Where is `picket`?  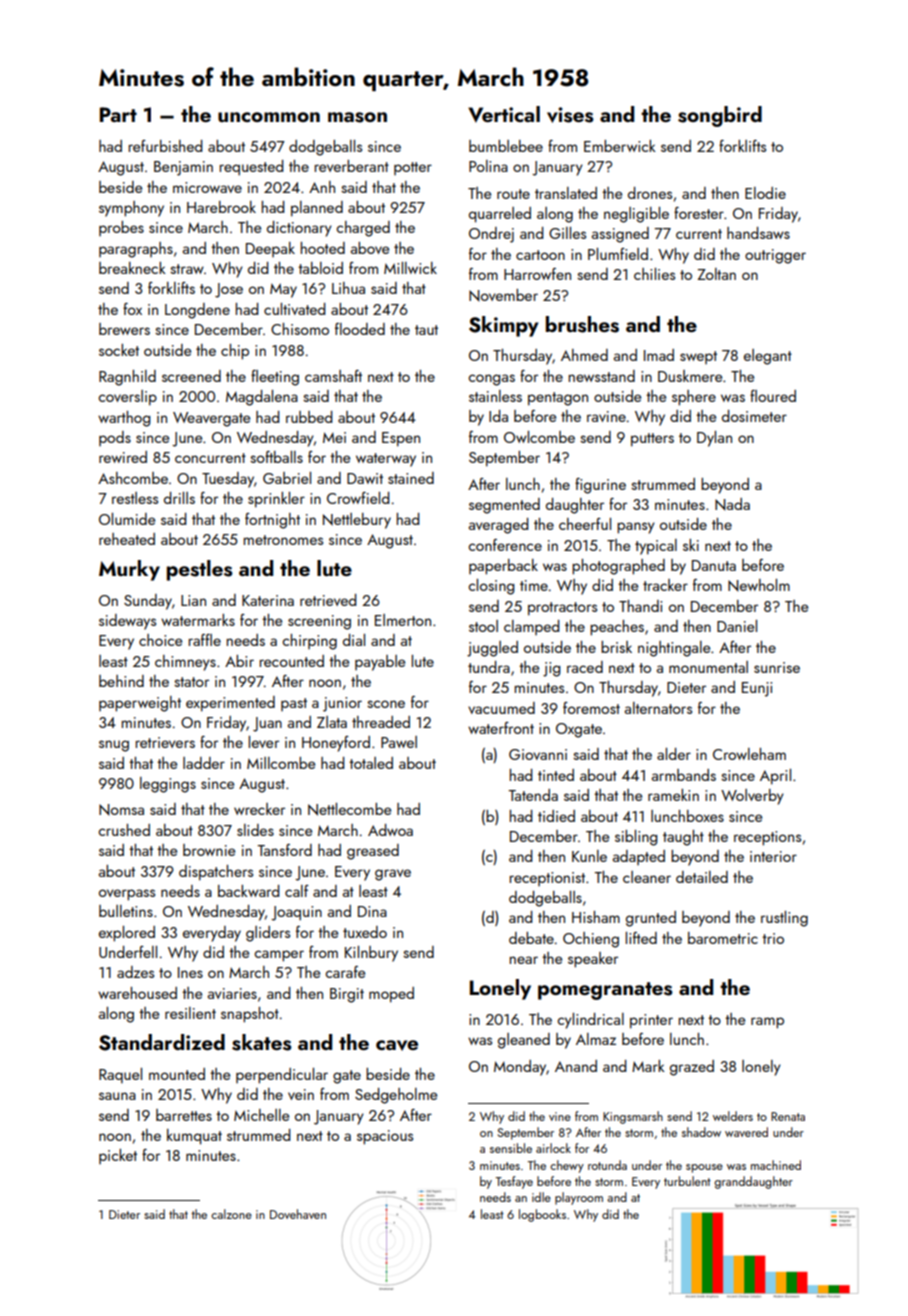
picket is located at coordinates (118, 1156).
